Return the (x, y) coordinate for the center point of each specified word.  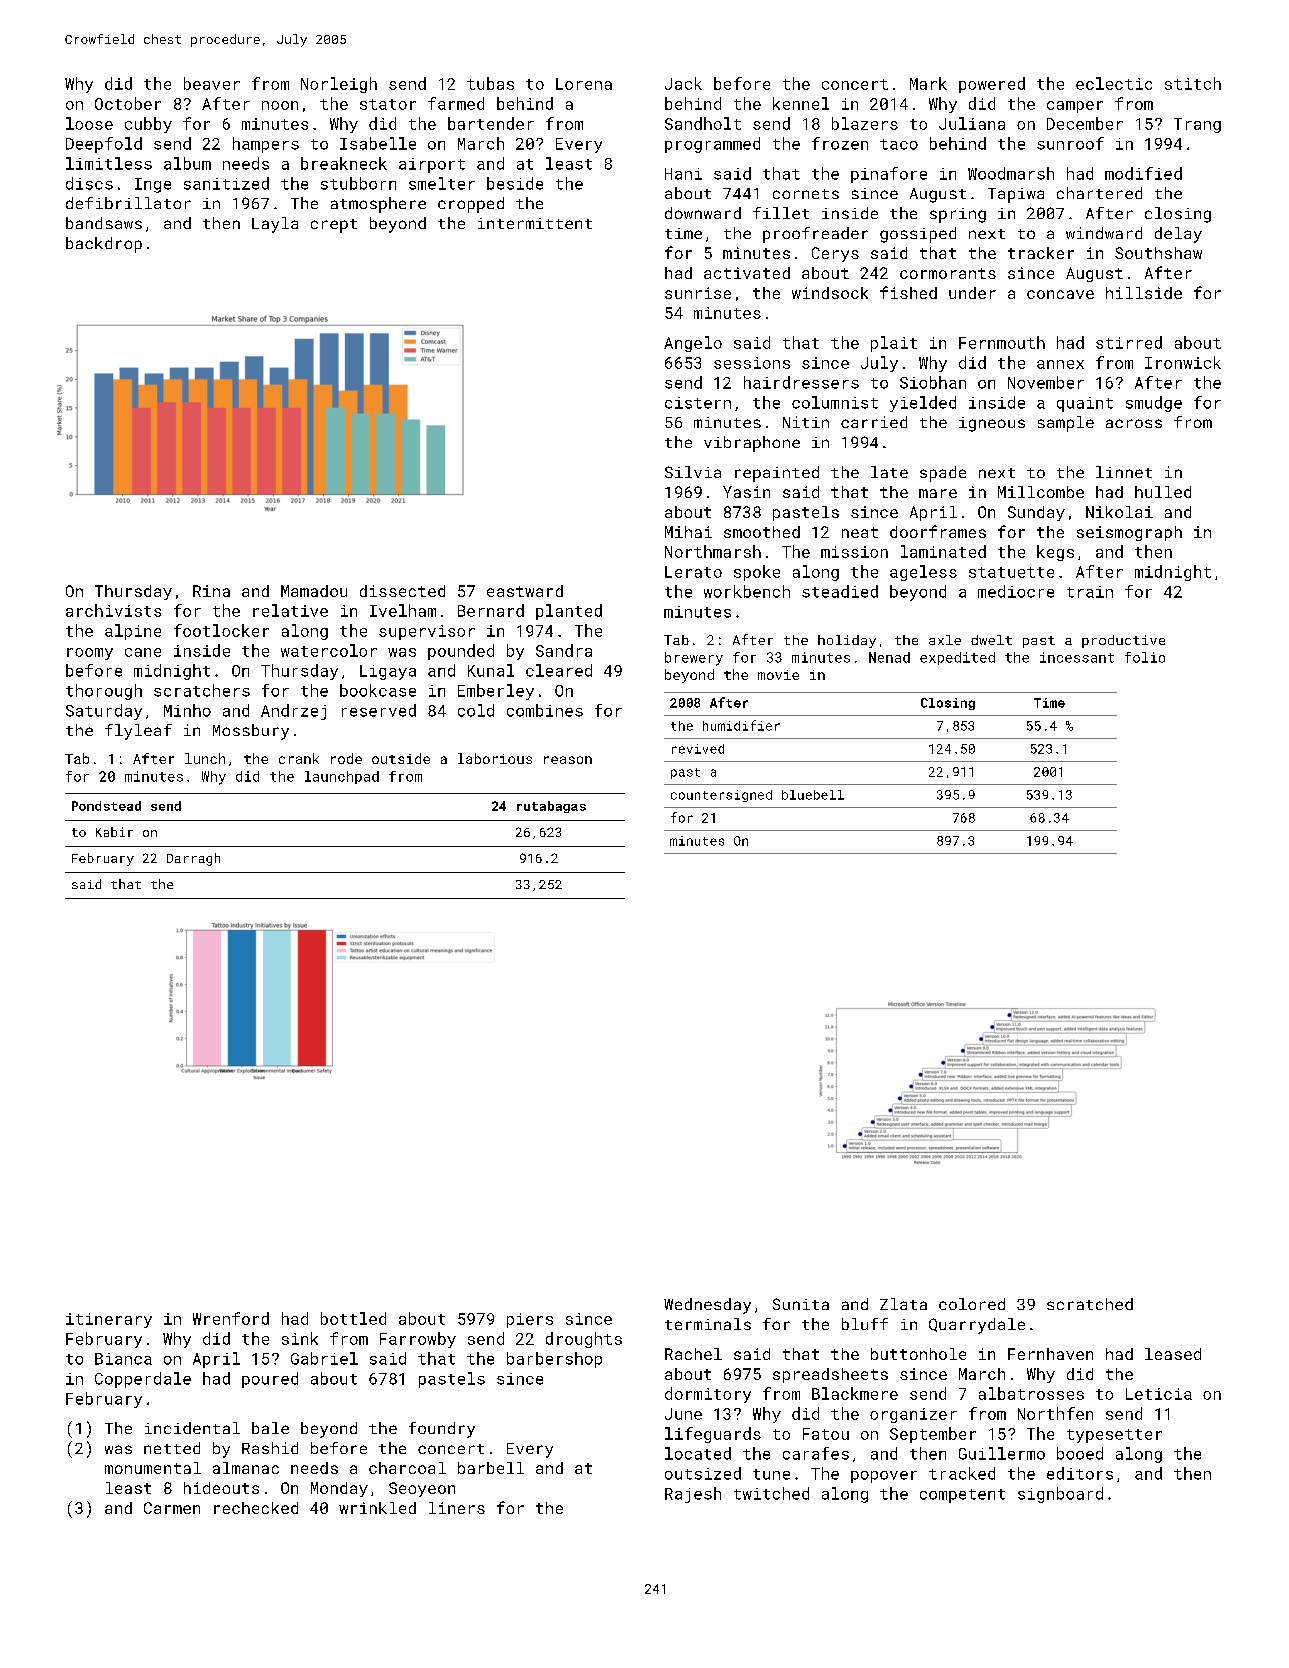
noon (280, 105)
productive (1123, 641)
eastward (525, 591)
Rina (211, 591)
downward (703, 213)
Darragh (193, 859)
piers (530, 1320)
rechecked (256, 1508)
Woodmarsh (1011, 173)
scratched (1090, 1304)
